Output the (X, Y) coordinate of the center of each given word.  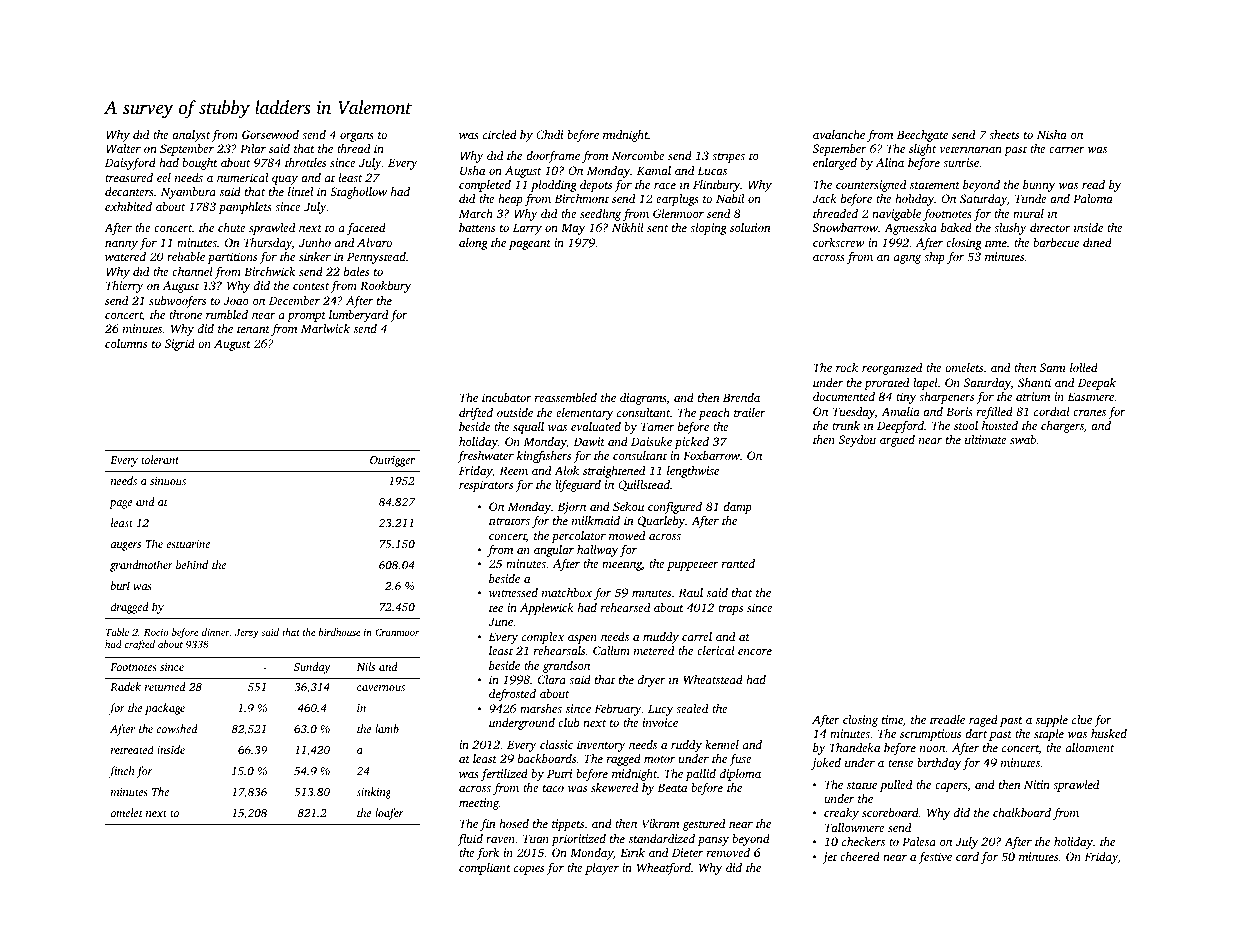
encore (755, 652)
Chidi (550, 134)
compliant (485, 869)
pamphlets (245, 208)
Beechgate (922, 136)
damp (737, 508)
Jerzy (247, 634)
